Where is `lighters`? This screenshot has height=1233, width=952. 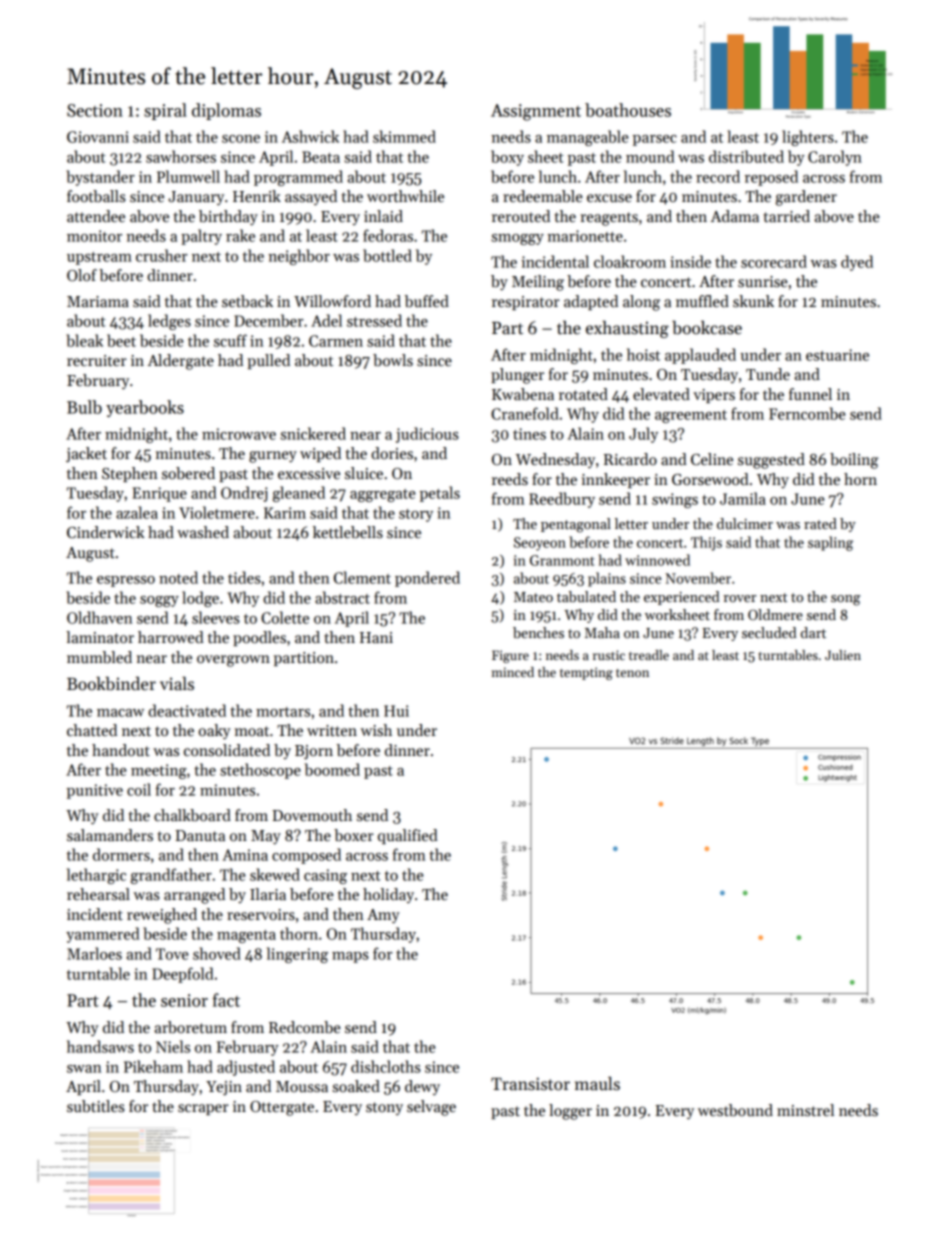 lighters is located at coordinates (808, 138).
